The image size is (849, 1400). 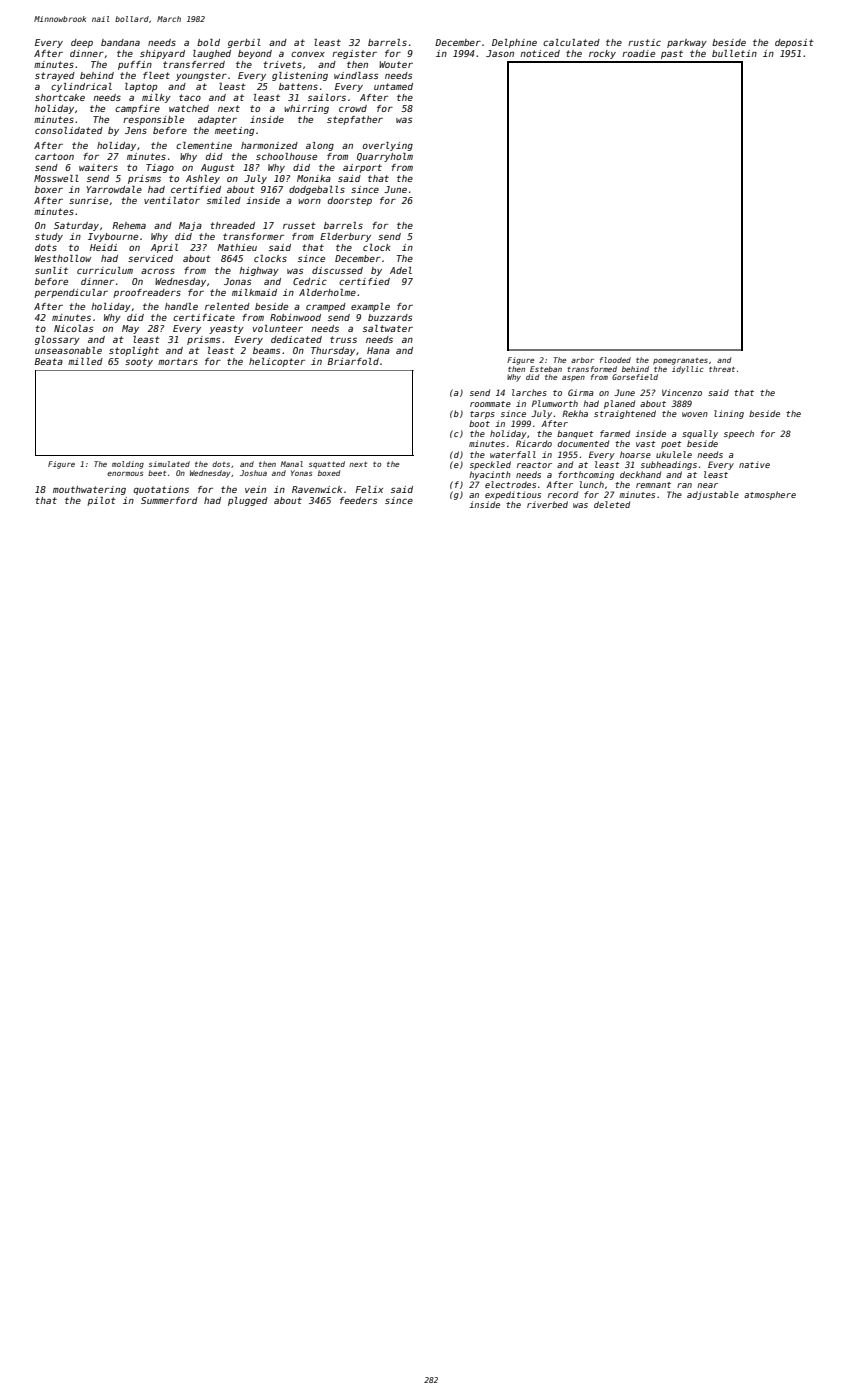 I want to click on riverbed, so click(x=547, y=504).
